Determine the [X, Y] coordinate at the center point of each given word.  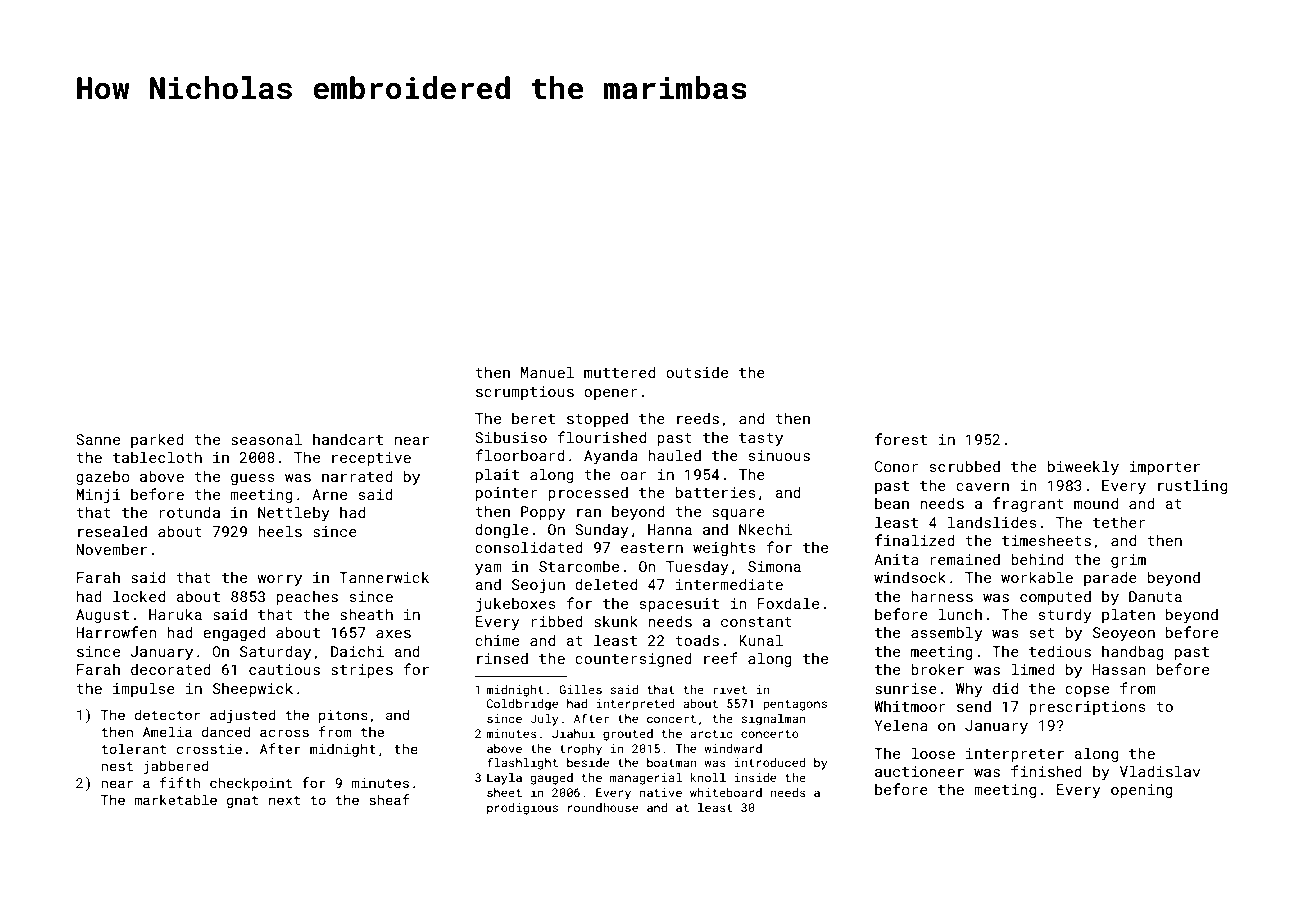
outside [697, 372]
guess [253, 479]
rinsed [502, 658]
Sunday [602, 530]
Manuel [547, 372]
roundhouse [603, 807]
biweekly [1083, 467]
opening [1142, 791]
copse [1087, 691]
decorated [171, 669]
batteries [716, 492]
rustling [1192, 486]
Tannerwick [384, 577]
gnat [242, 802]
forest [901, 439]
